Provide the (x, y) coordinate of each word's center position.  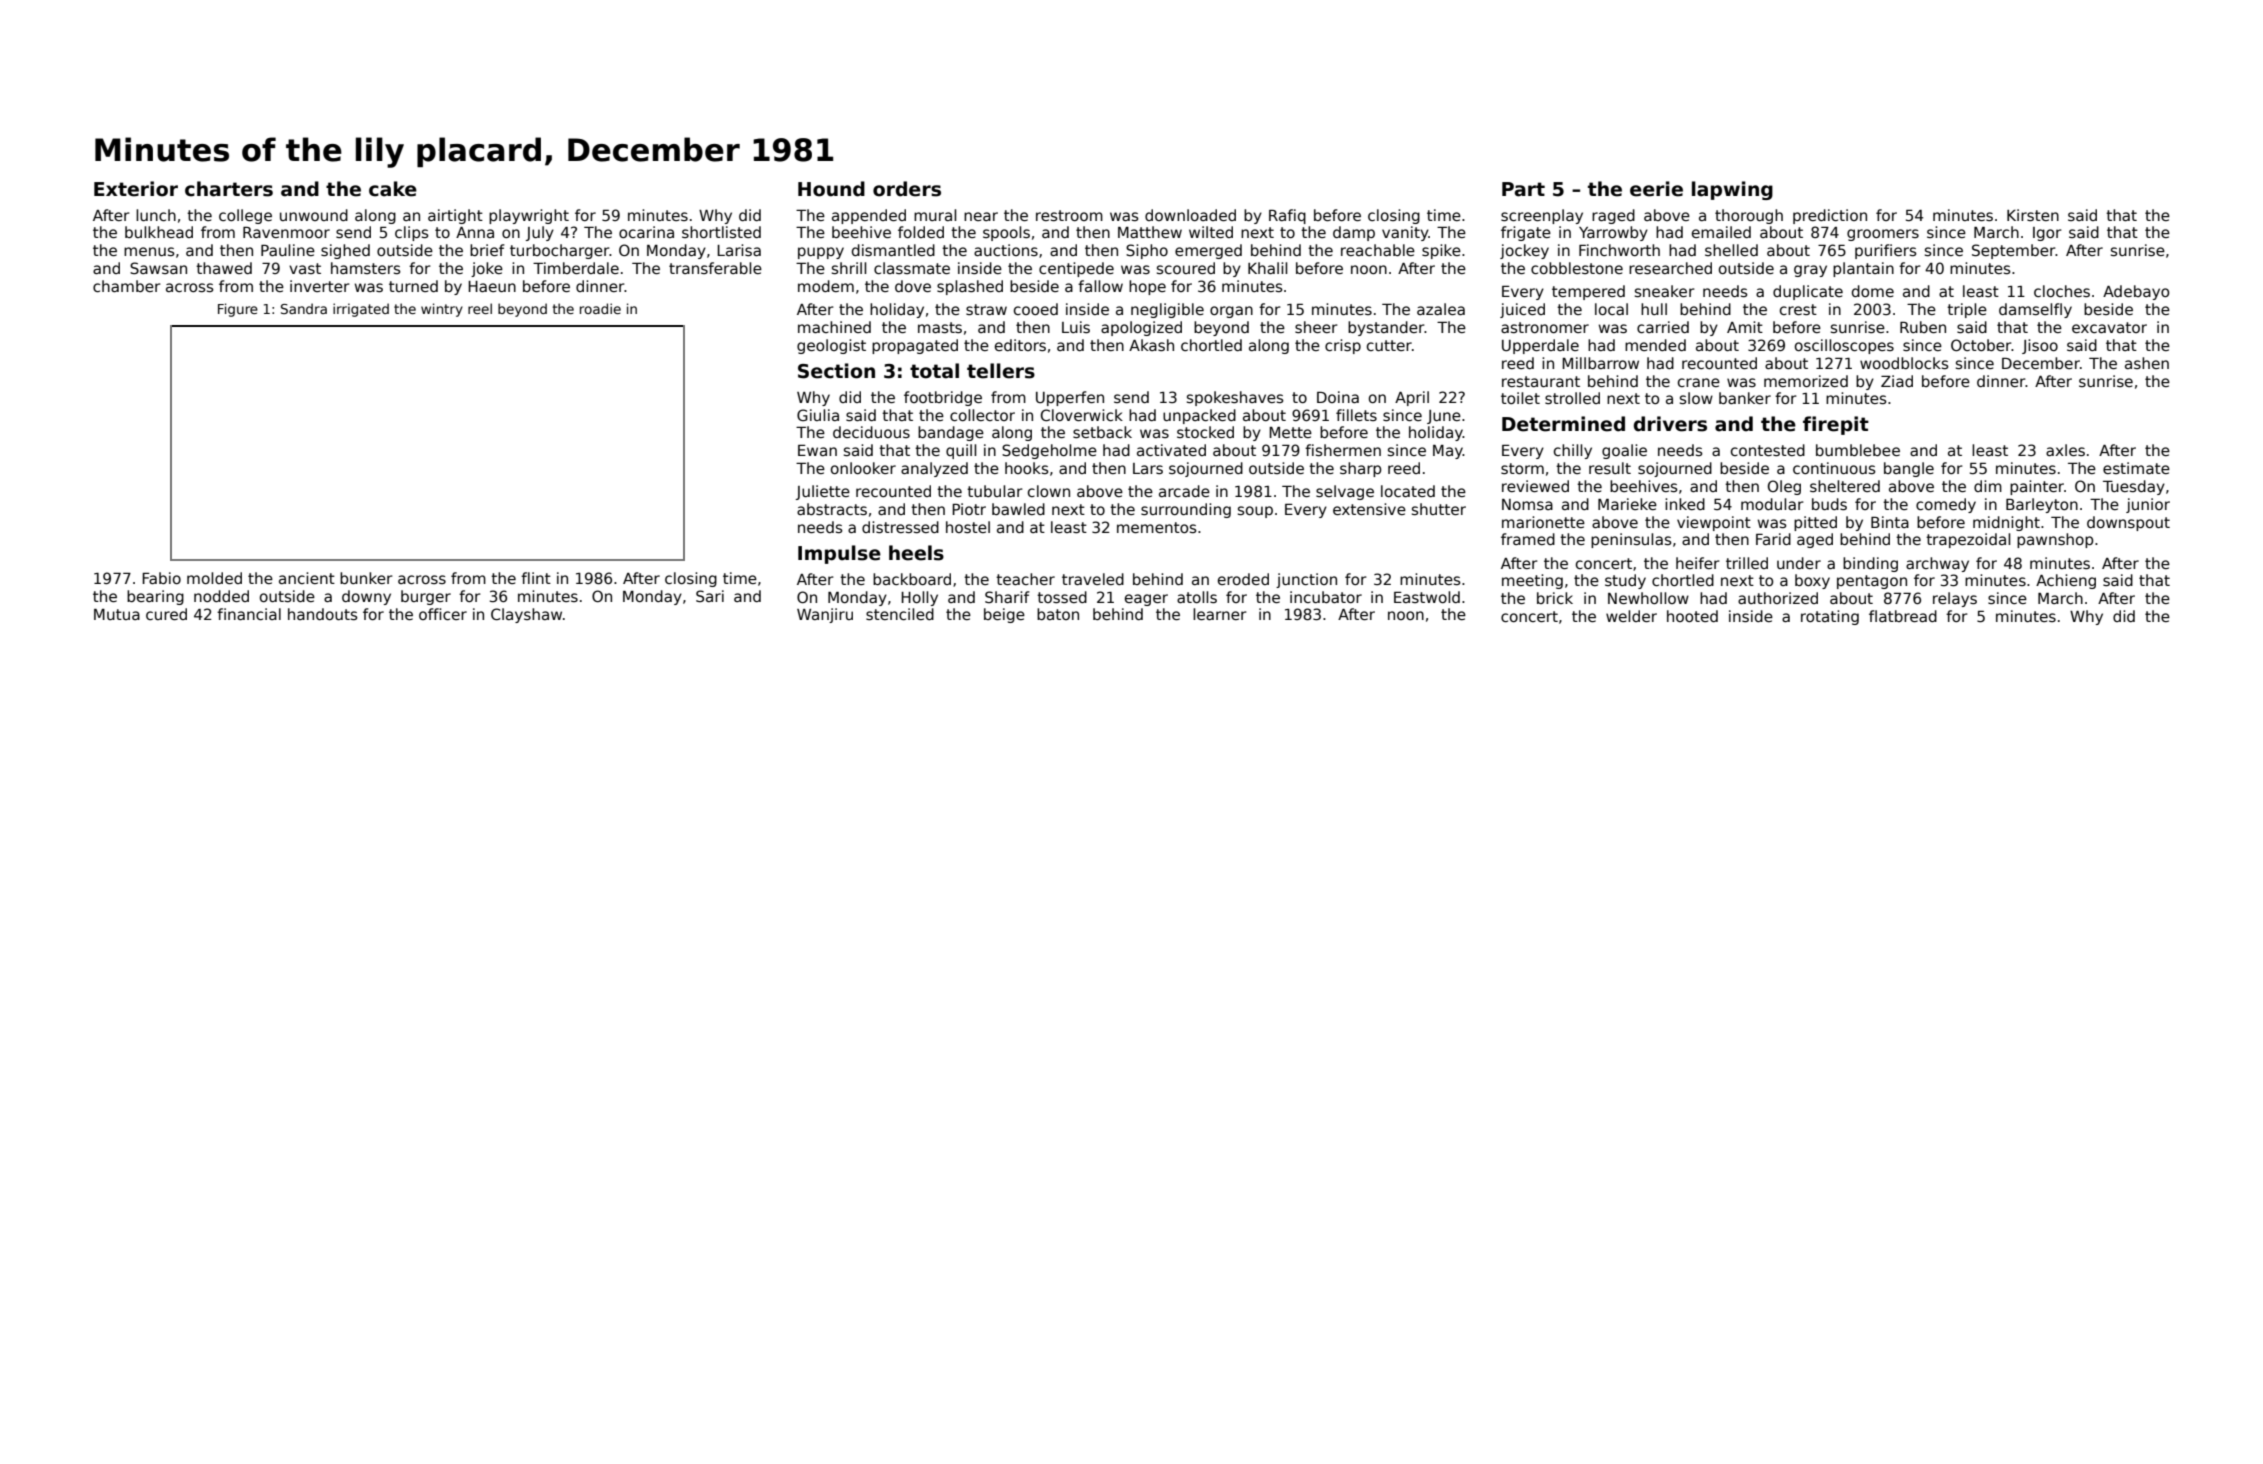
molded (214, 578)
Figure (238, 310)
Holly (919, 598)
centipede (1076, 269)
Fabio (161, 578)
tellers (1001, 371)
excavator (2109, 327)
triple (1967, 310)
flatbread (1903, 616)
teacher (1025, 579)
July (540, 233)
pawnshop (2055, 540)
